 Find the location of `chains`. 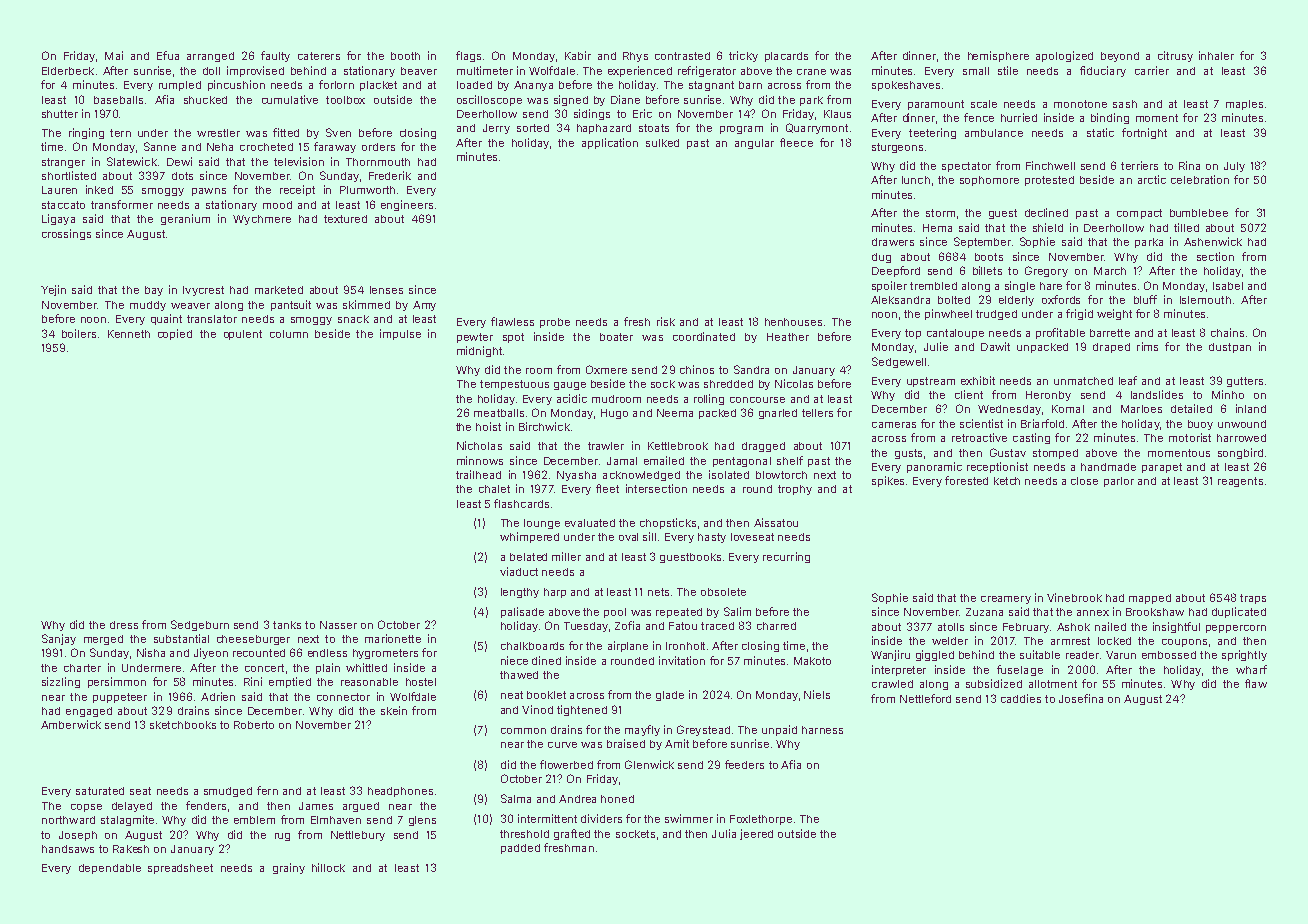

chains is located at coordinates (1227, 332).
